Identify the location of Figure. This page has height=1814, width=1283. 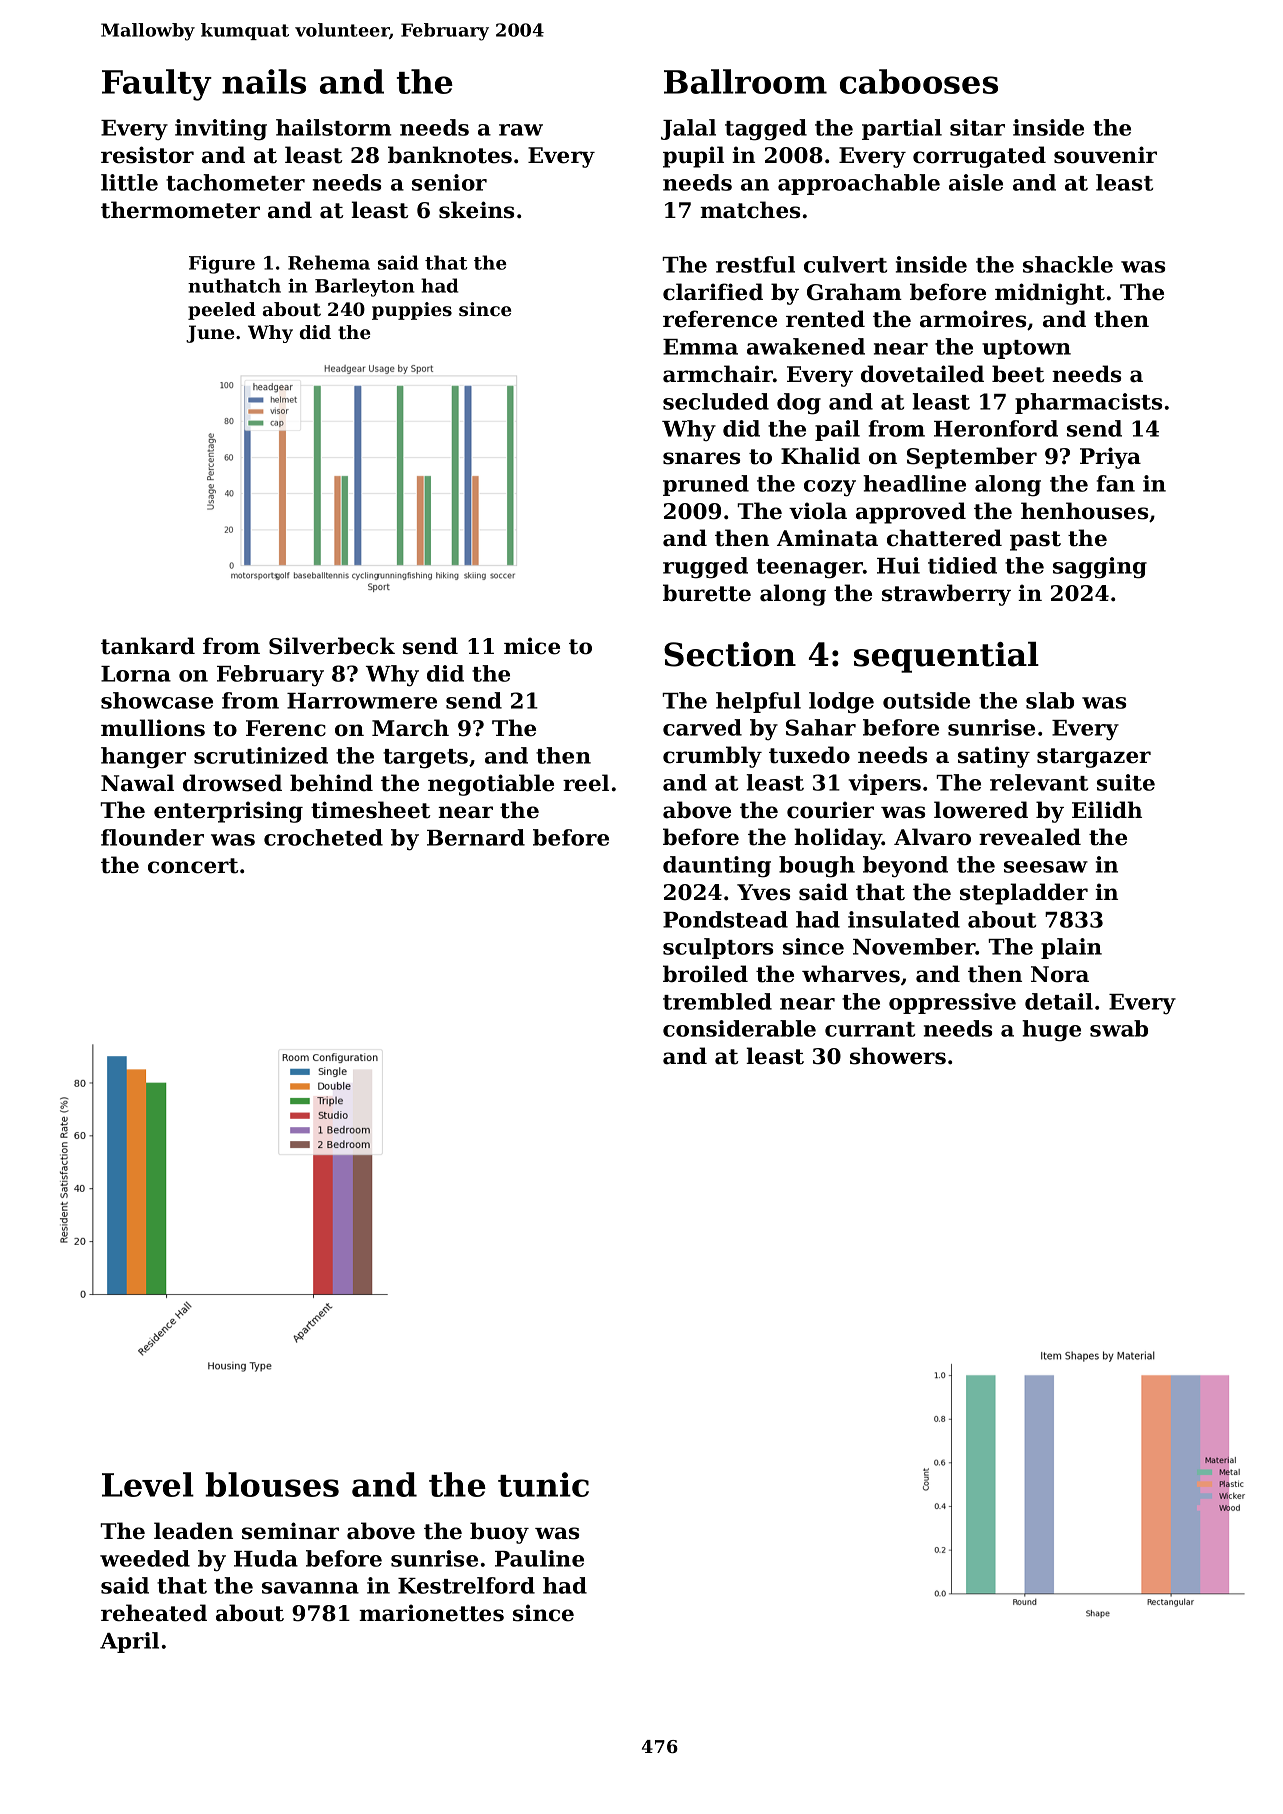
(222, 264).
